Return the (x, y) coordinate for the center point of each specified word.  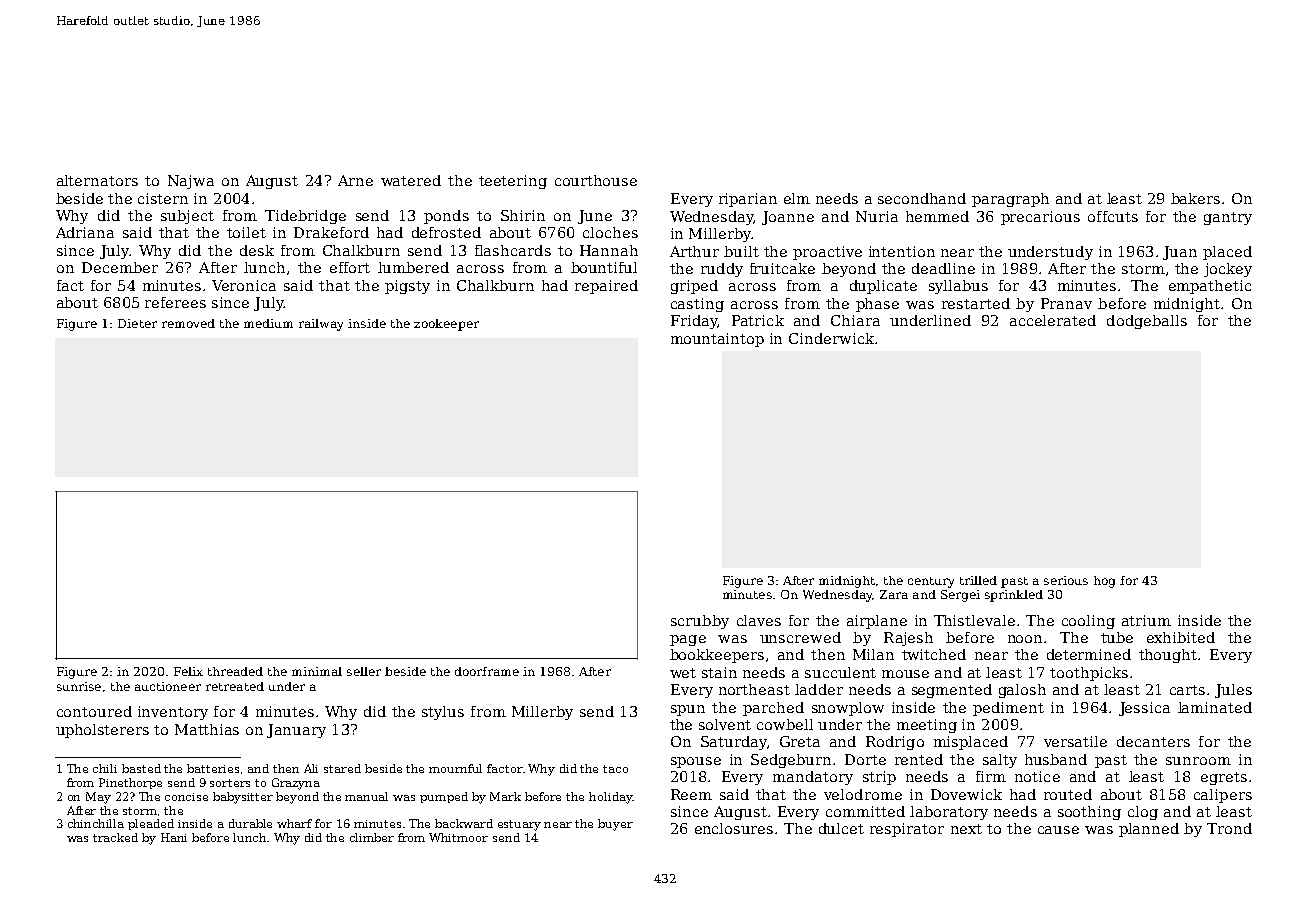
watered (411, 180)
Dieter (137, 323)
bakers (1195, 198)
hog (1104, 582)
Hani (174, 837)
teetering (513, 182)
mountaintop (717, 340)
